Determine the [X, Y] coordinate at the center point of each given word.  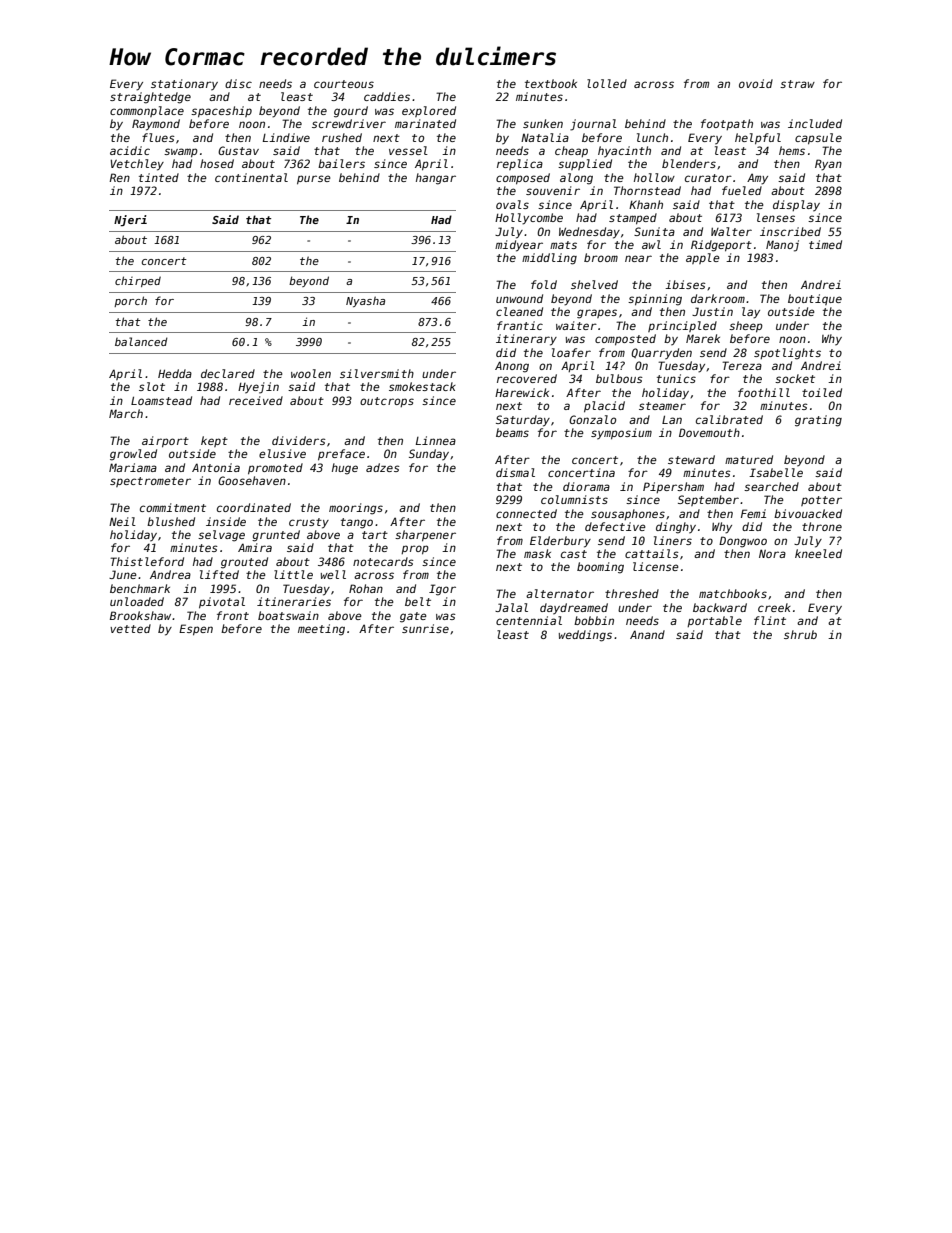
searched [771, 486]
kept [214, 441]
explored [429, 111]
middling [549, 259]
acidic [130, 150]
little [293, 574]
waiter [576, 325]
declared [228, 373]
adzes [383, 467]
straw [797, 84]
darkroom [718, 298]
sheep [746, 327]
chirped [138, 281]
